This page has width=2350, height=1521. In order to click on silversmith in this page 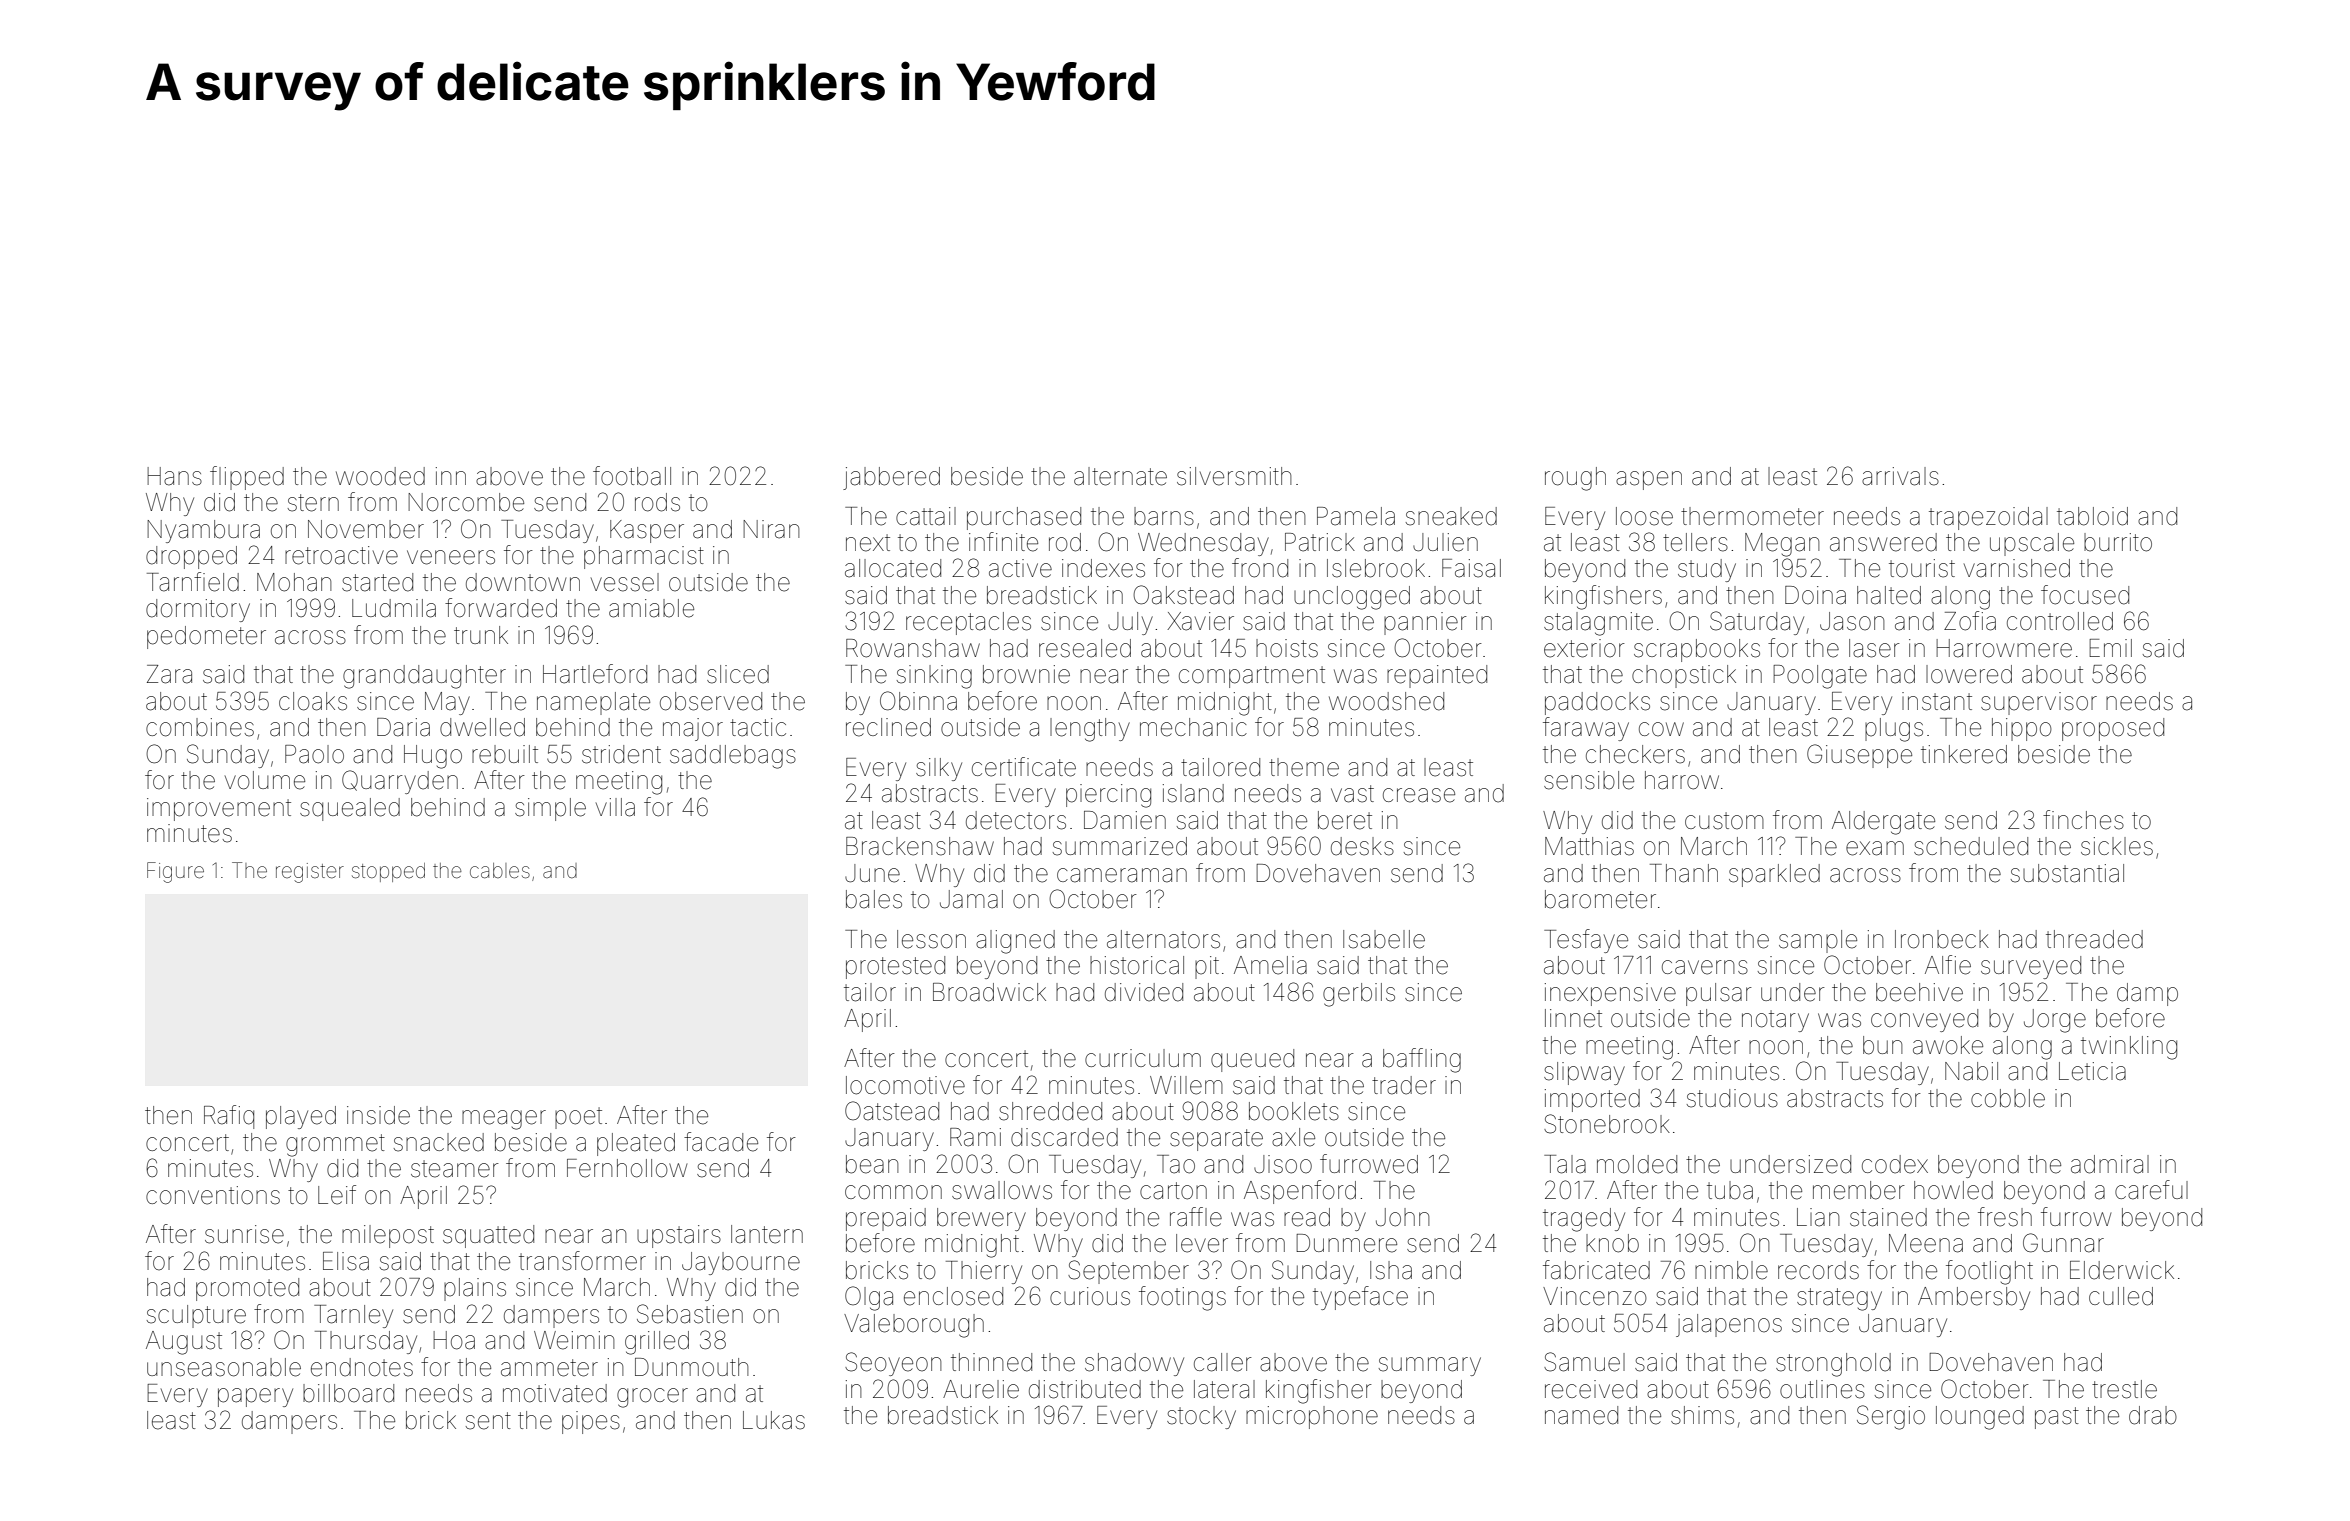, I will do `click(1234, 476)`.
